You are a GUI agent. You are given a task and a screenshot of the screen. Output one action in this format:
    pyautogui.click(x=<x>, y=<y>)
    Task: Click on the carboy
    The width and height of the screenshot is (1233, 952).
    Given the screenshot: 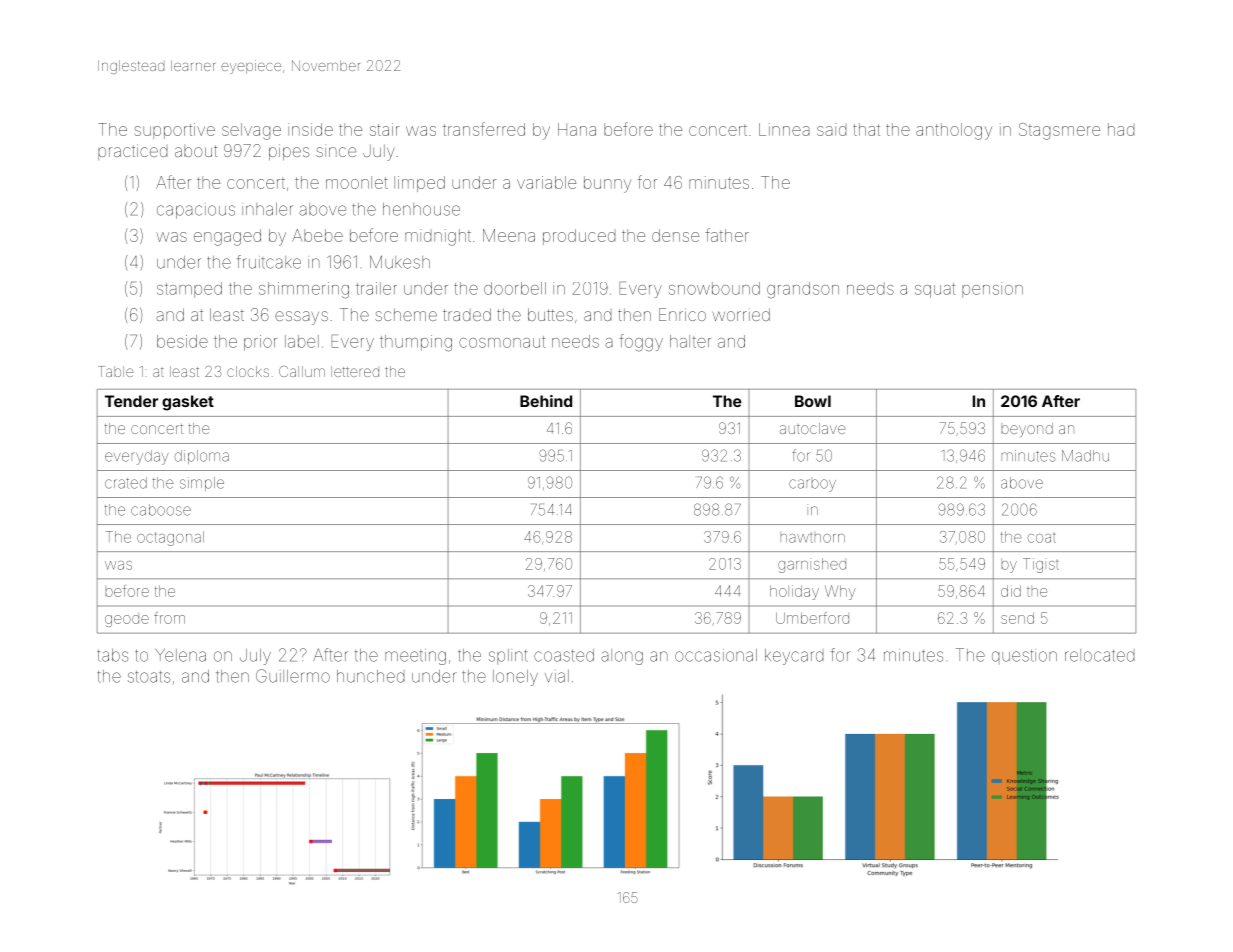 What is the action you would take?
    pyautogui.click(x=812, y=485)
